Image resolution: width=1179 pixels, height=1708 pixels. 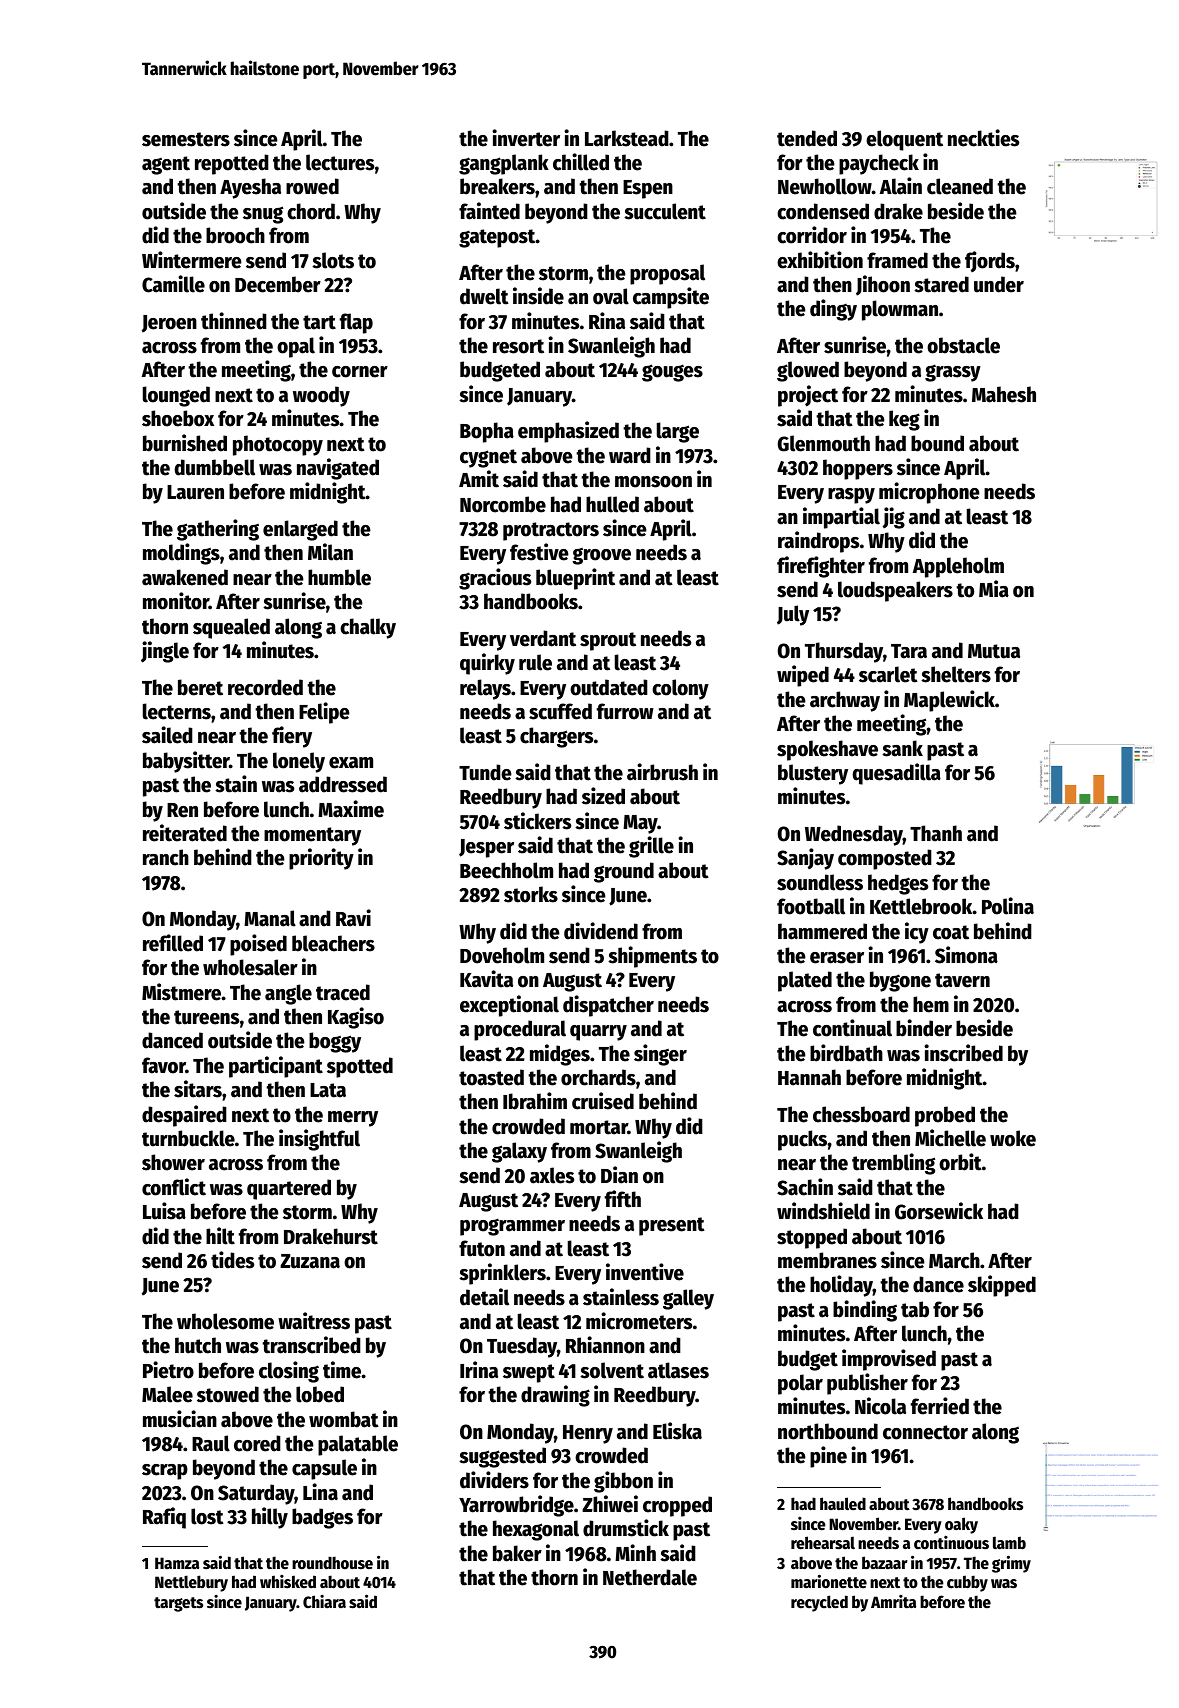 I want to click on inventive, so click(x=645, y=1272).
